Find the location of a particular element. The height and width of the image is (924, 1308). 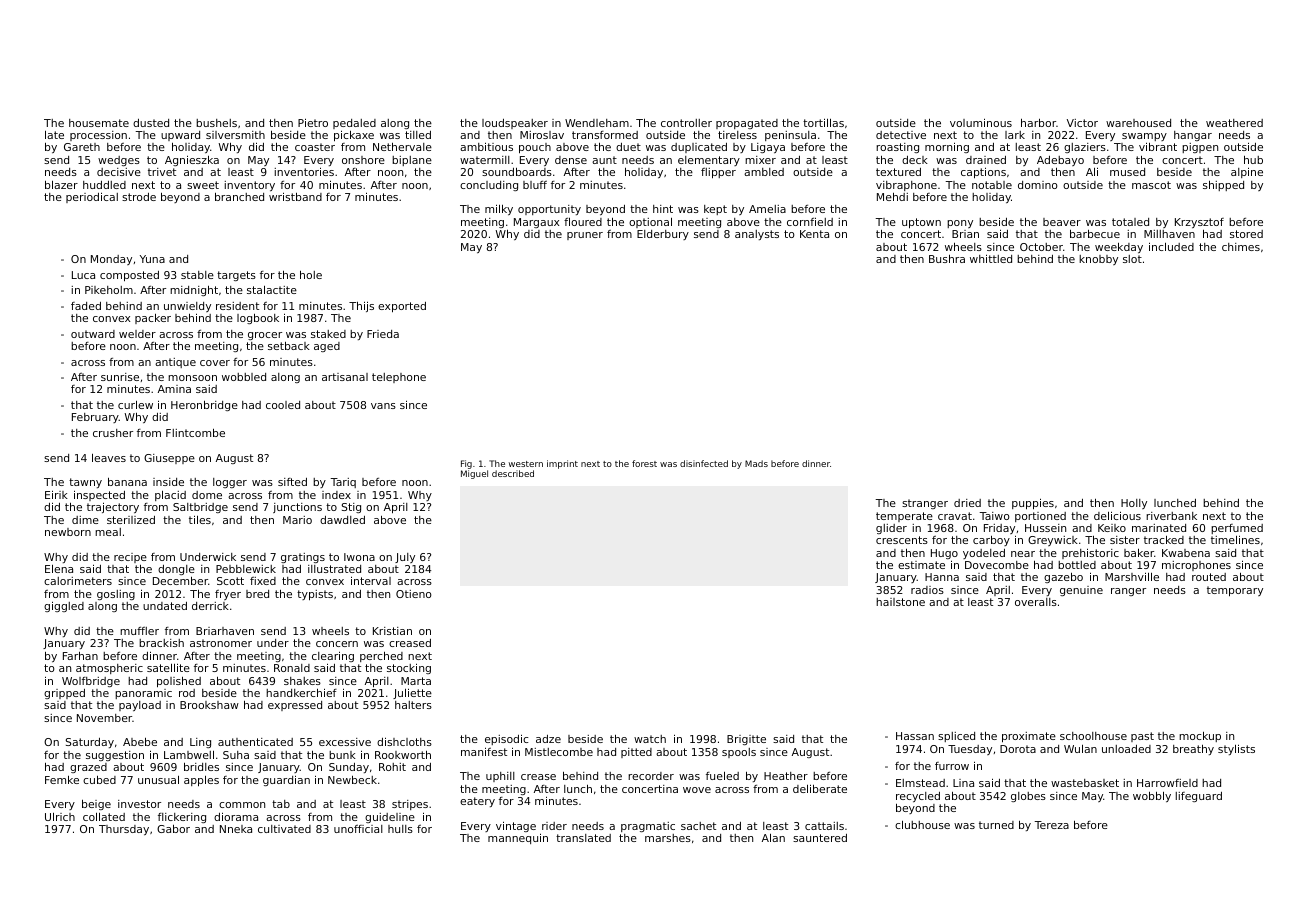

Holly is located at coordinates (1134, 504).
